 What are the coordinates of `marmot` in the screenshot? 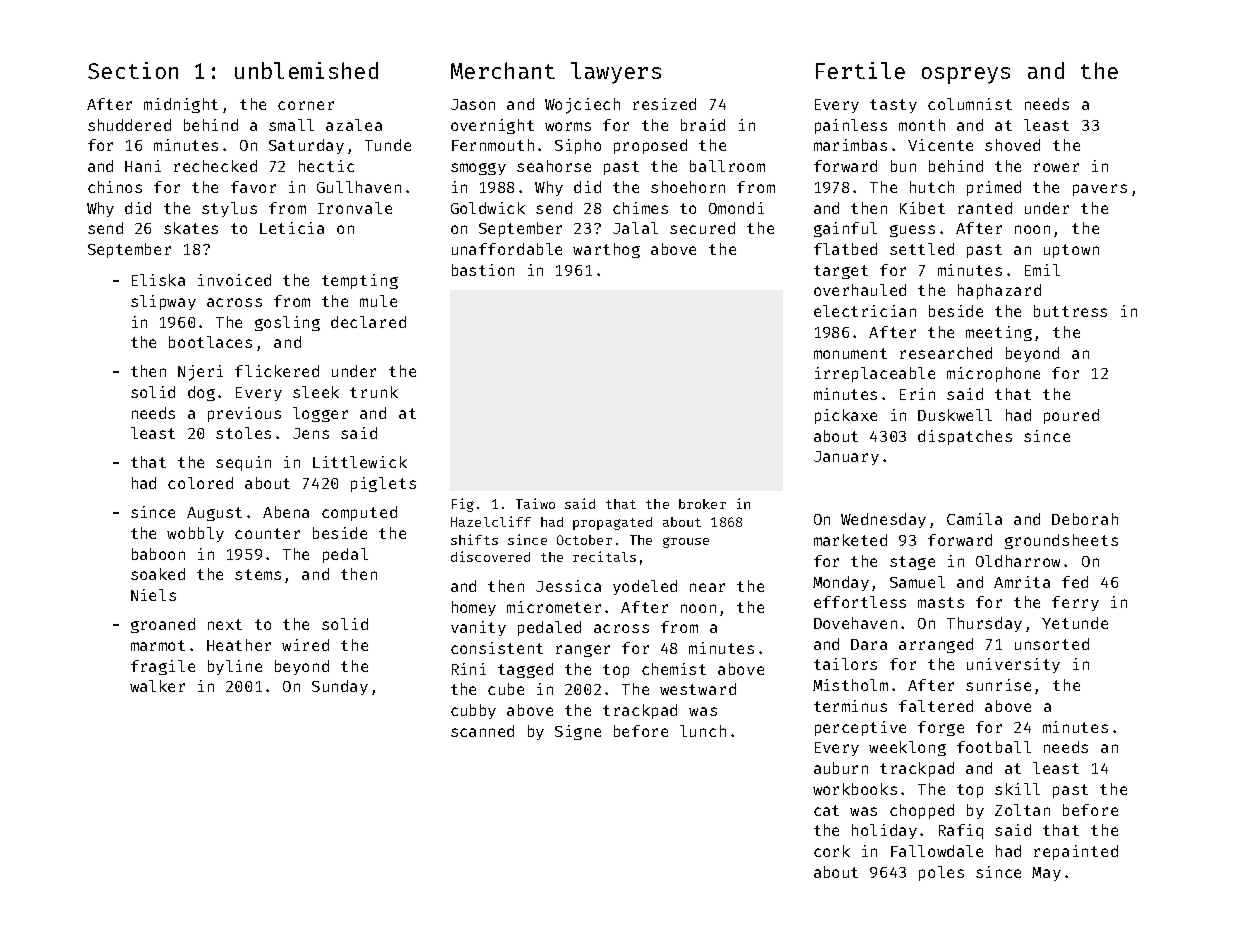 It's located at (158, 645).
